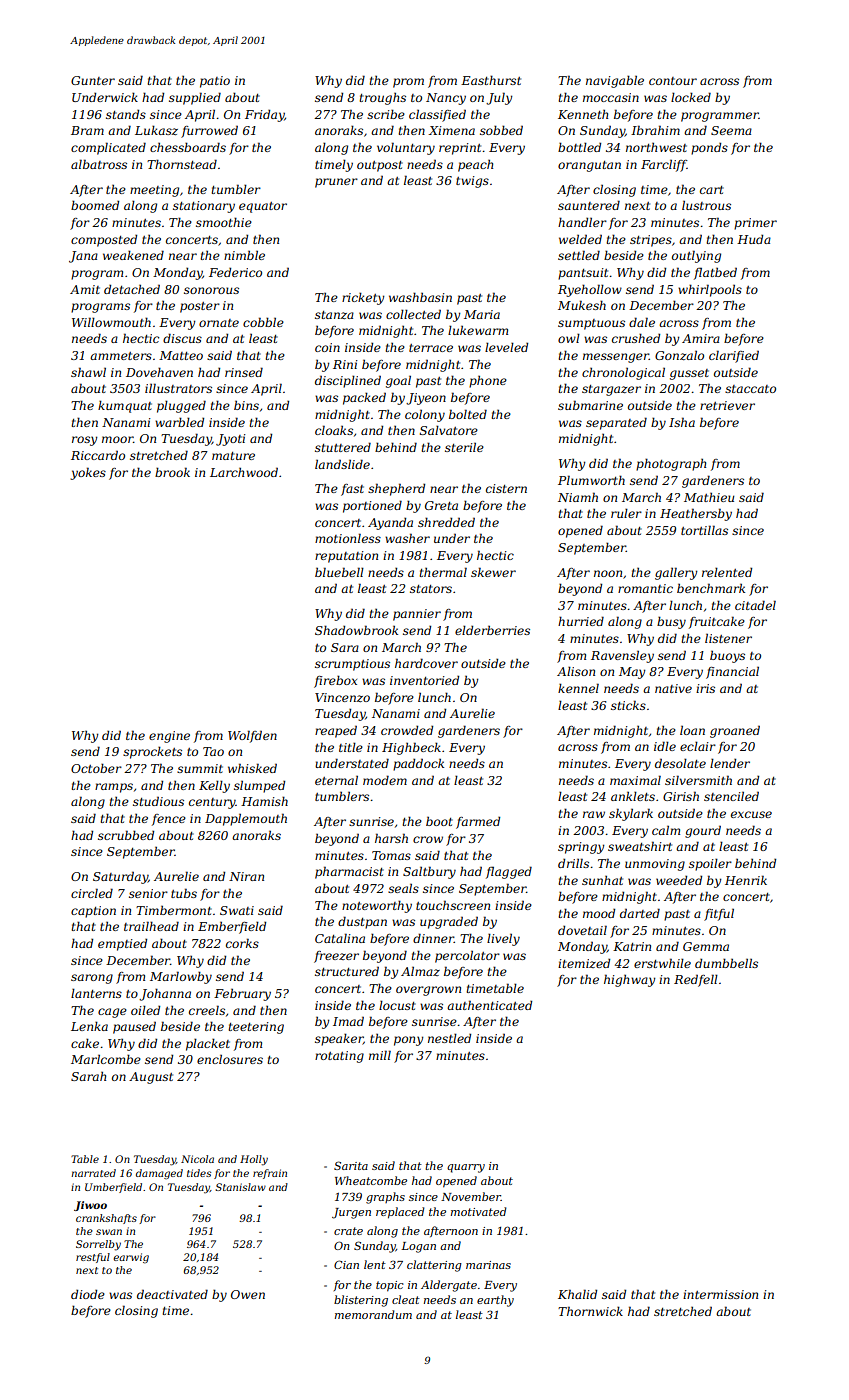 This screenshot has width=849, height=1400. I want to click on terrace, so click(431, 348).
